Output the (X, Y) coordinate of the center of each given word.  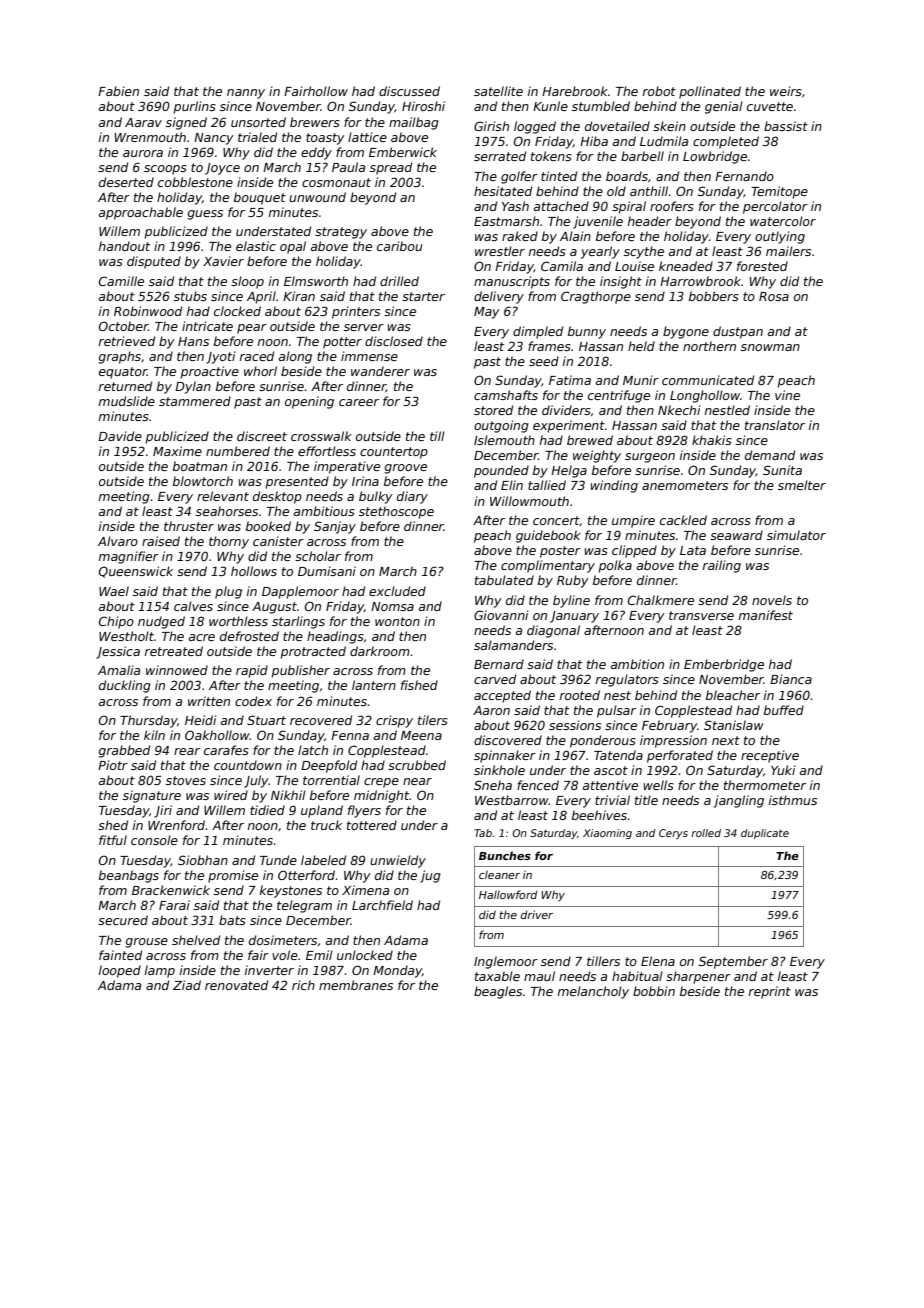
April (261, 297)
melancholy (593, 992)
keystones (291, 891)
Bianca (791, 679)
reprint (770, 992)
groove (406, 469)
